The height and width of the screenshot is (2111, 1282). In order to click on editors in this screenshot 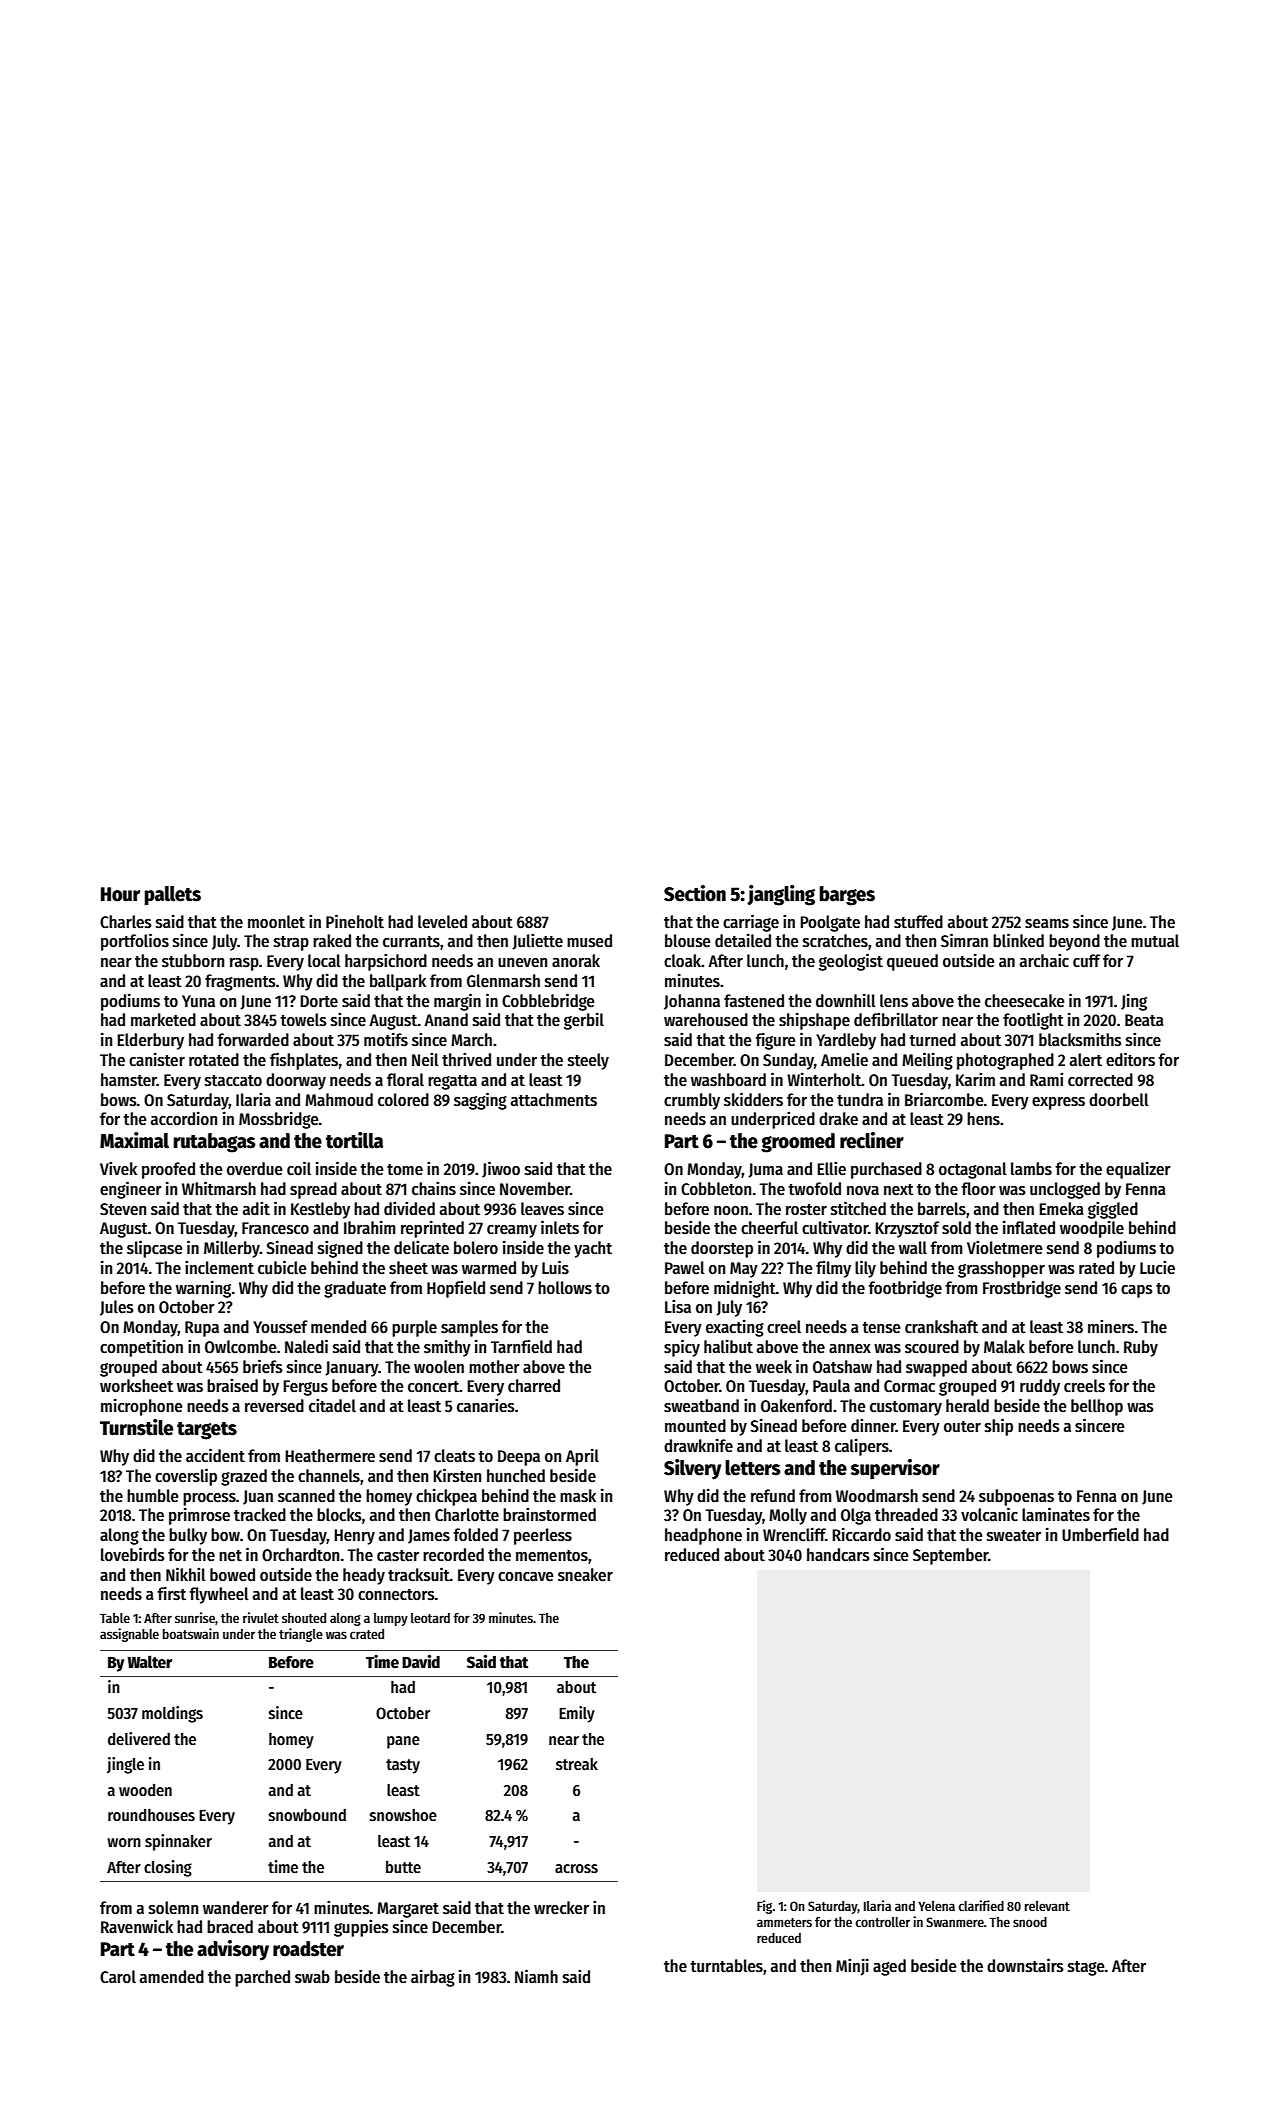, I will do `click(1130, 1059)`.
